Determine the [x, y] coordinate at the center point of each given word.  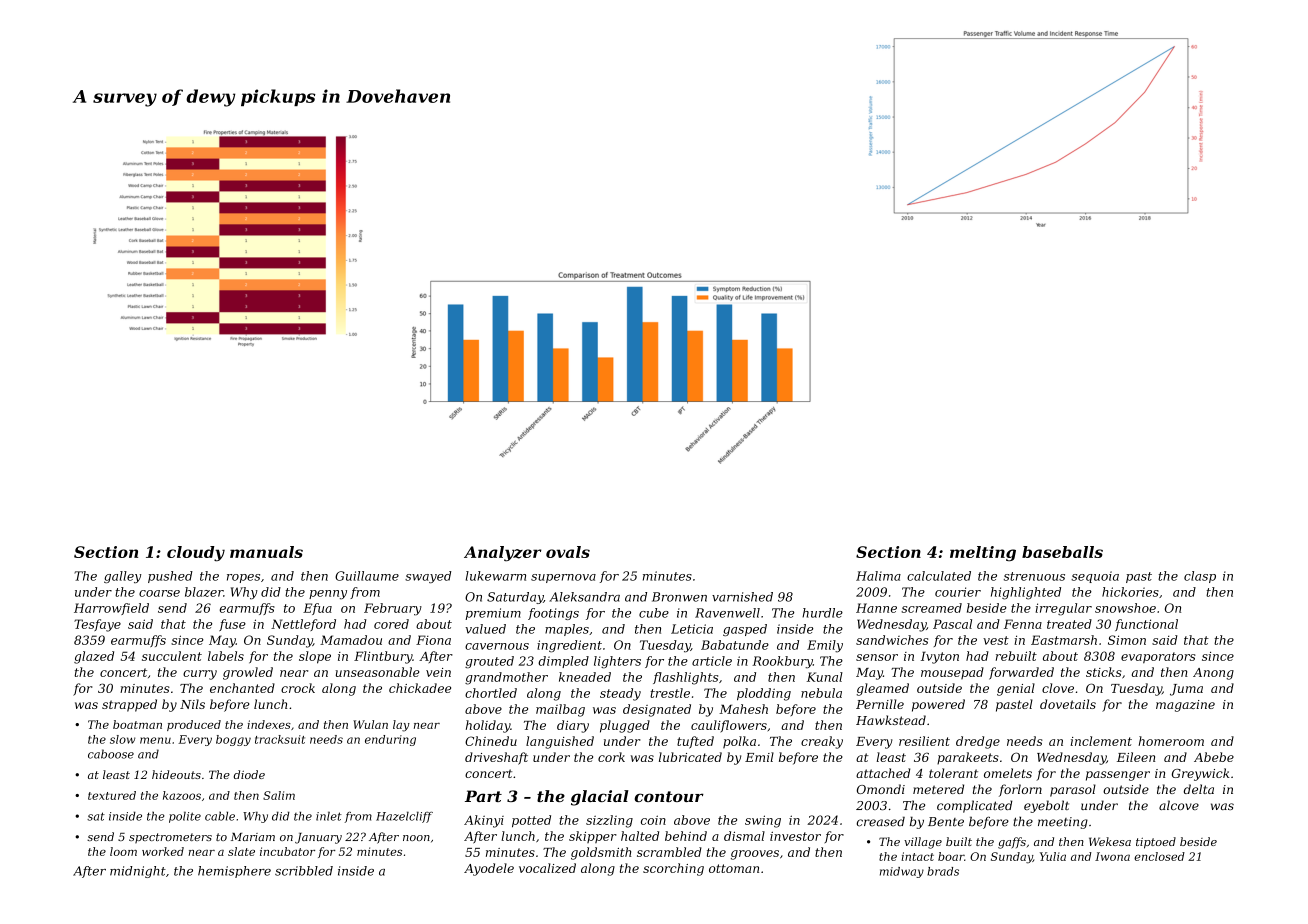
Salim [279, 795]
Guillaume [367, 576]
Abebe [1214, 757]
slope [315, 657]
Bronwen [679, 597]
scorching [673, 869]
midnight [138, 872]
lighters [617, 662]
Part [483, 796]
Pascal [952, 624]
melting [983, 554]
